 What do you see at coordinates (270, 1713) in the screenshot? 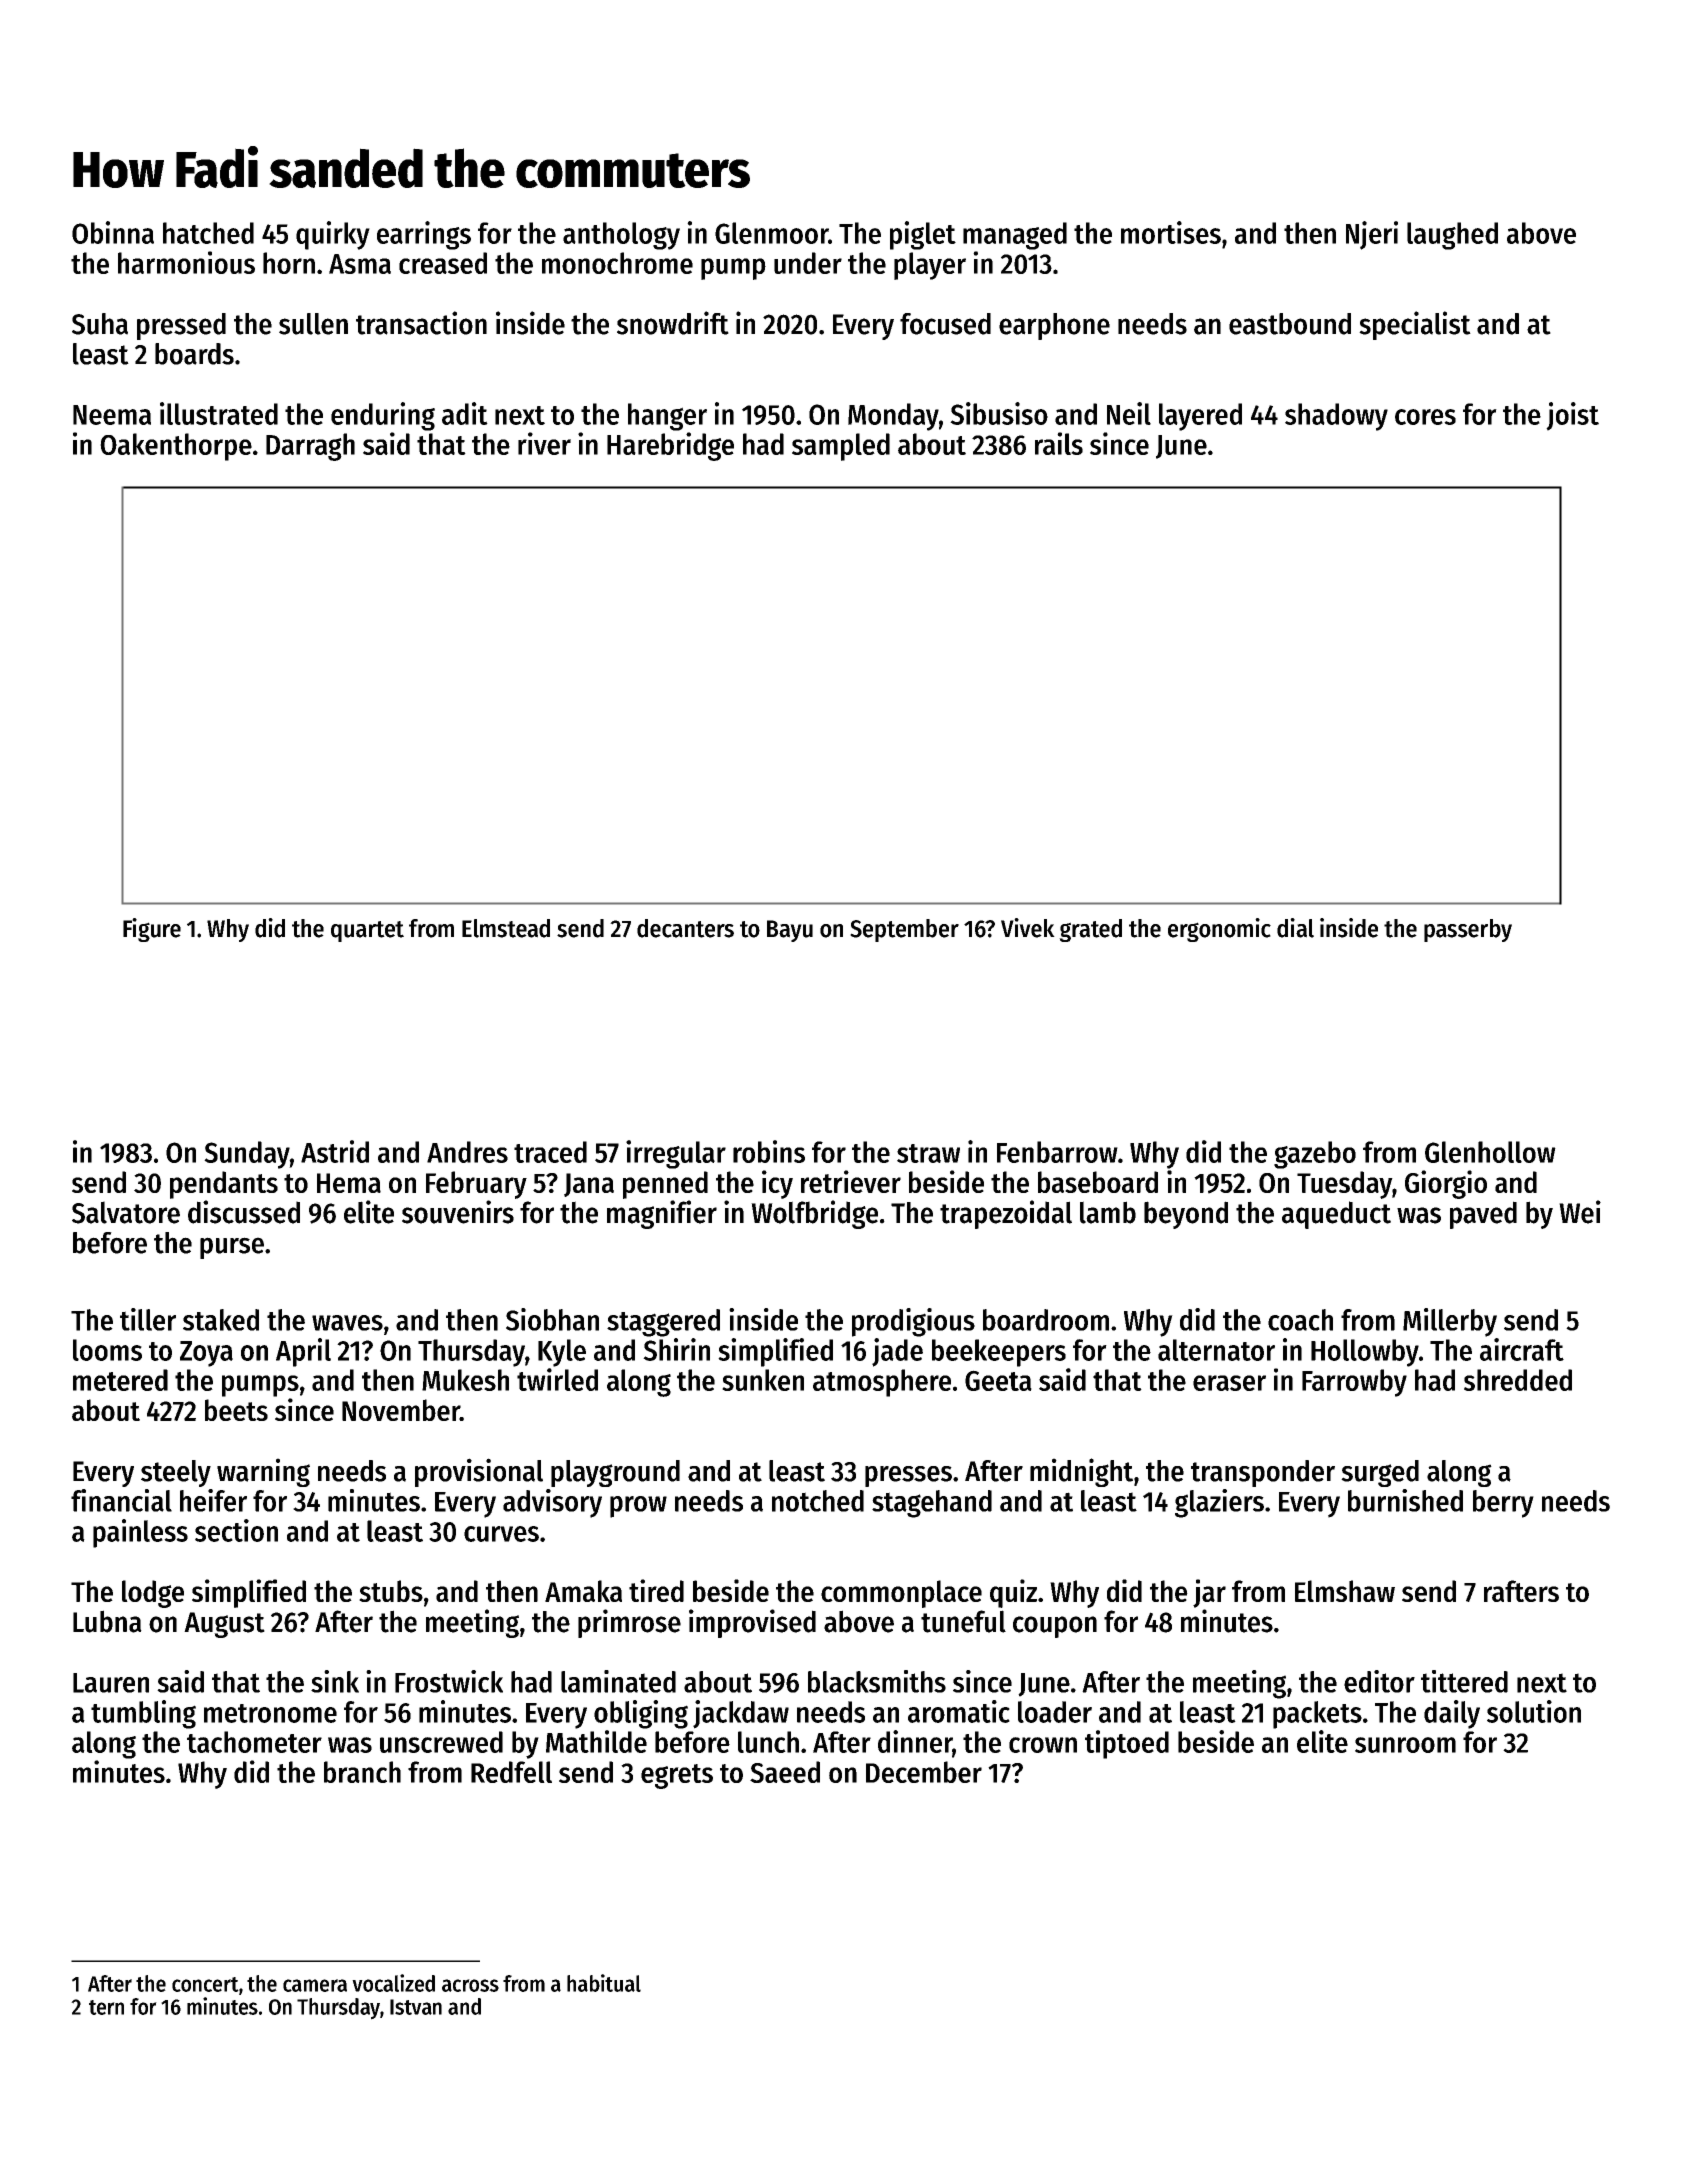
I see `metronome` at bounding box center [270, 1713].
